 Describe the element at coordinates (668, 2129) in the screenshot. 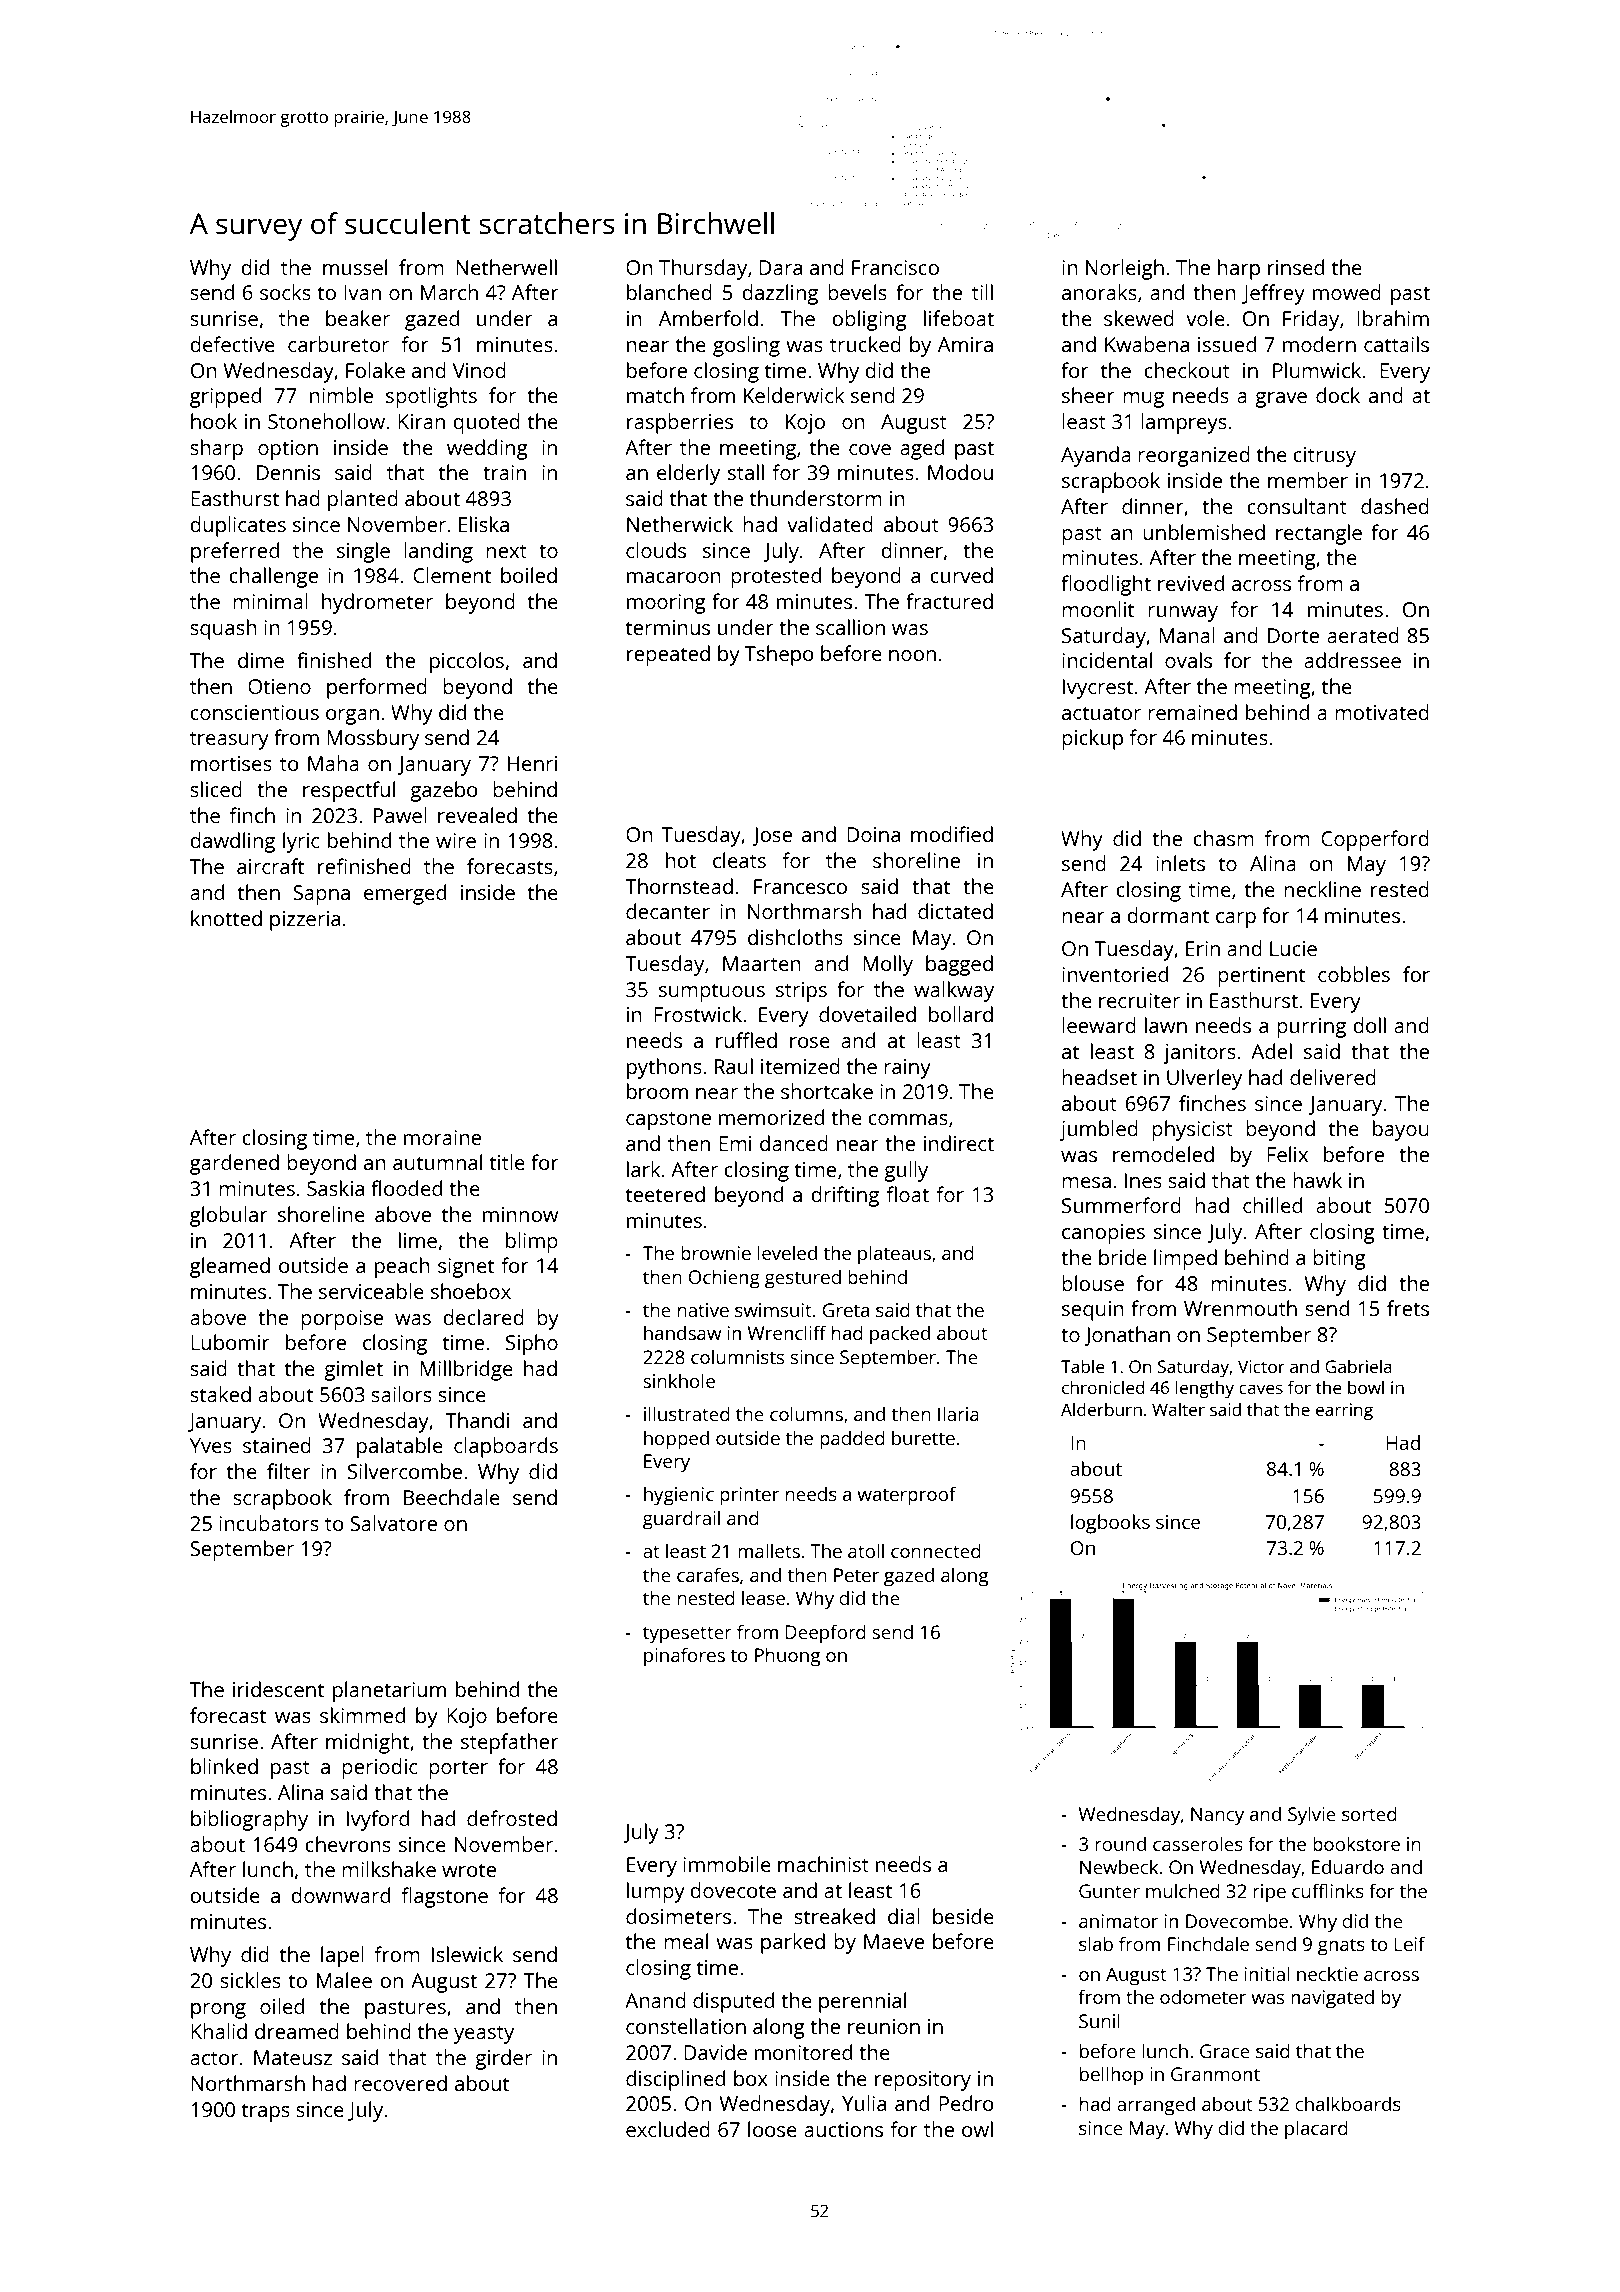

I see `excluded` at that location.
